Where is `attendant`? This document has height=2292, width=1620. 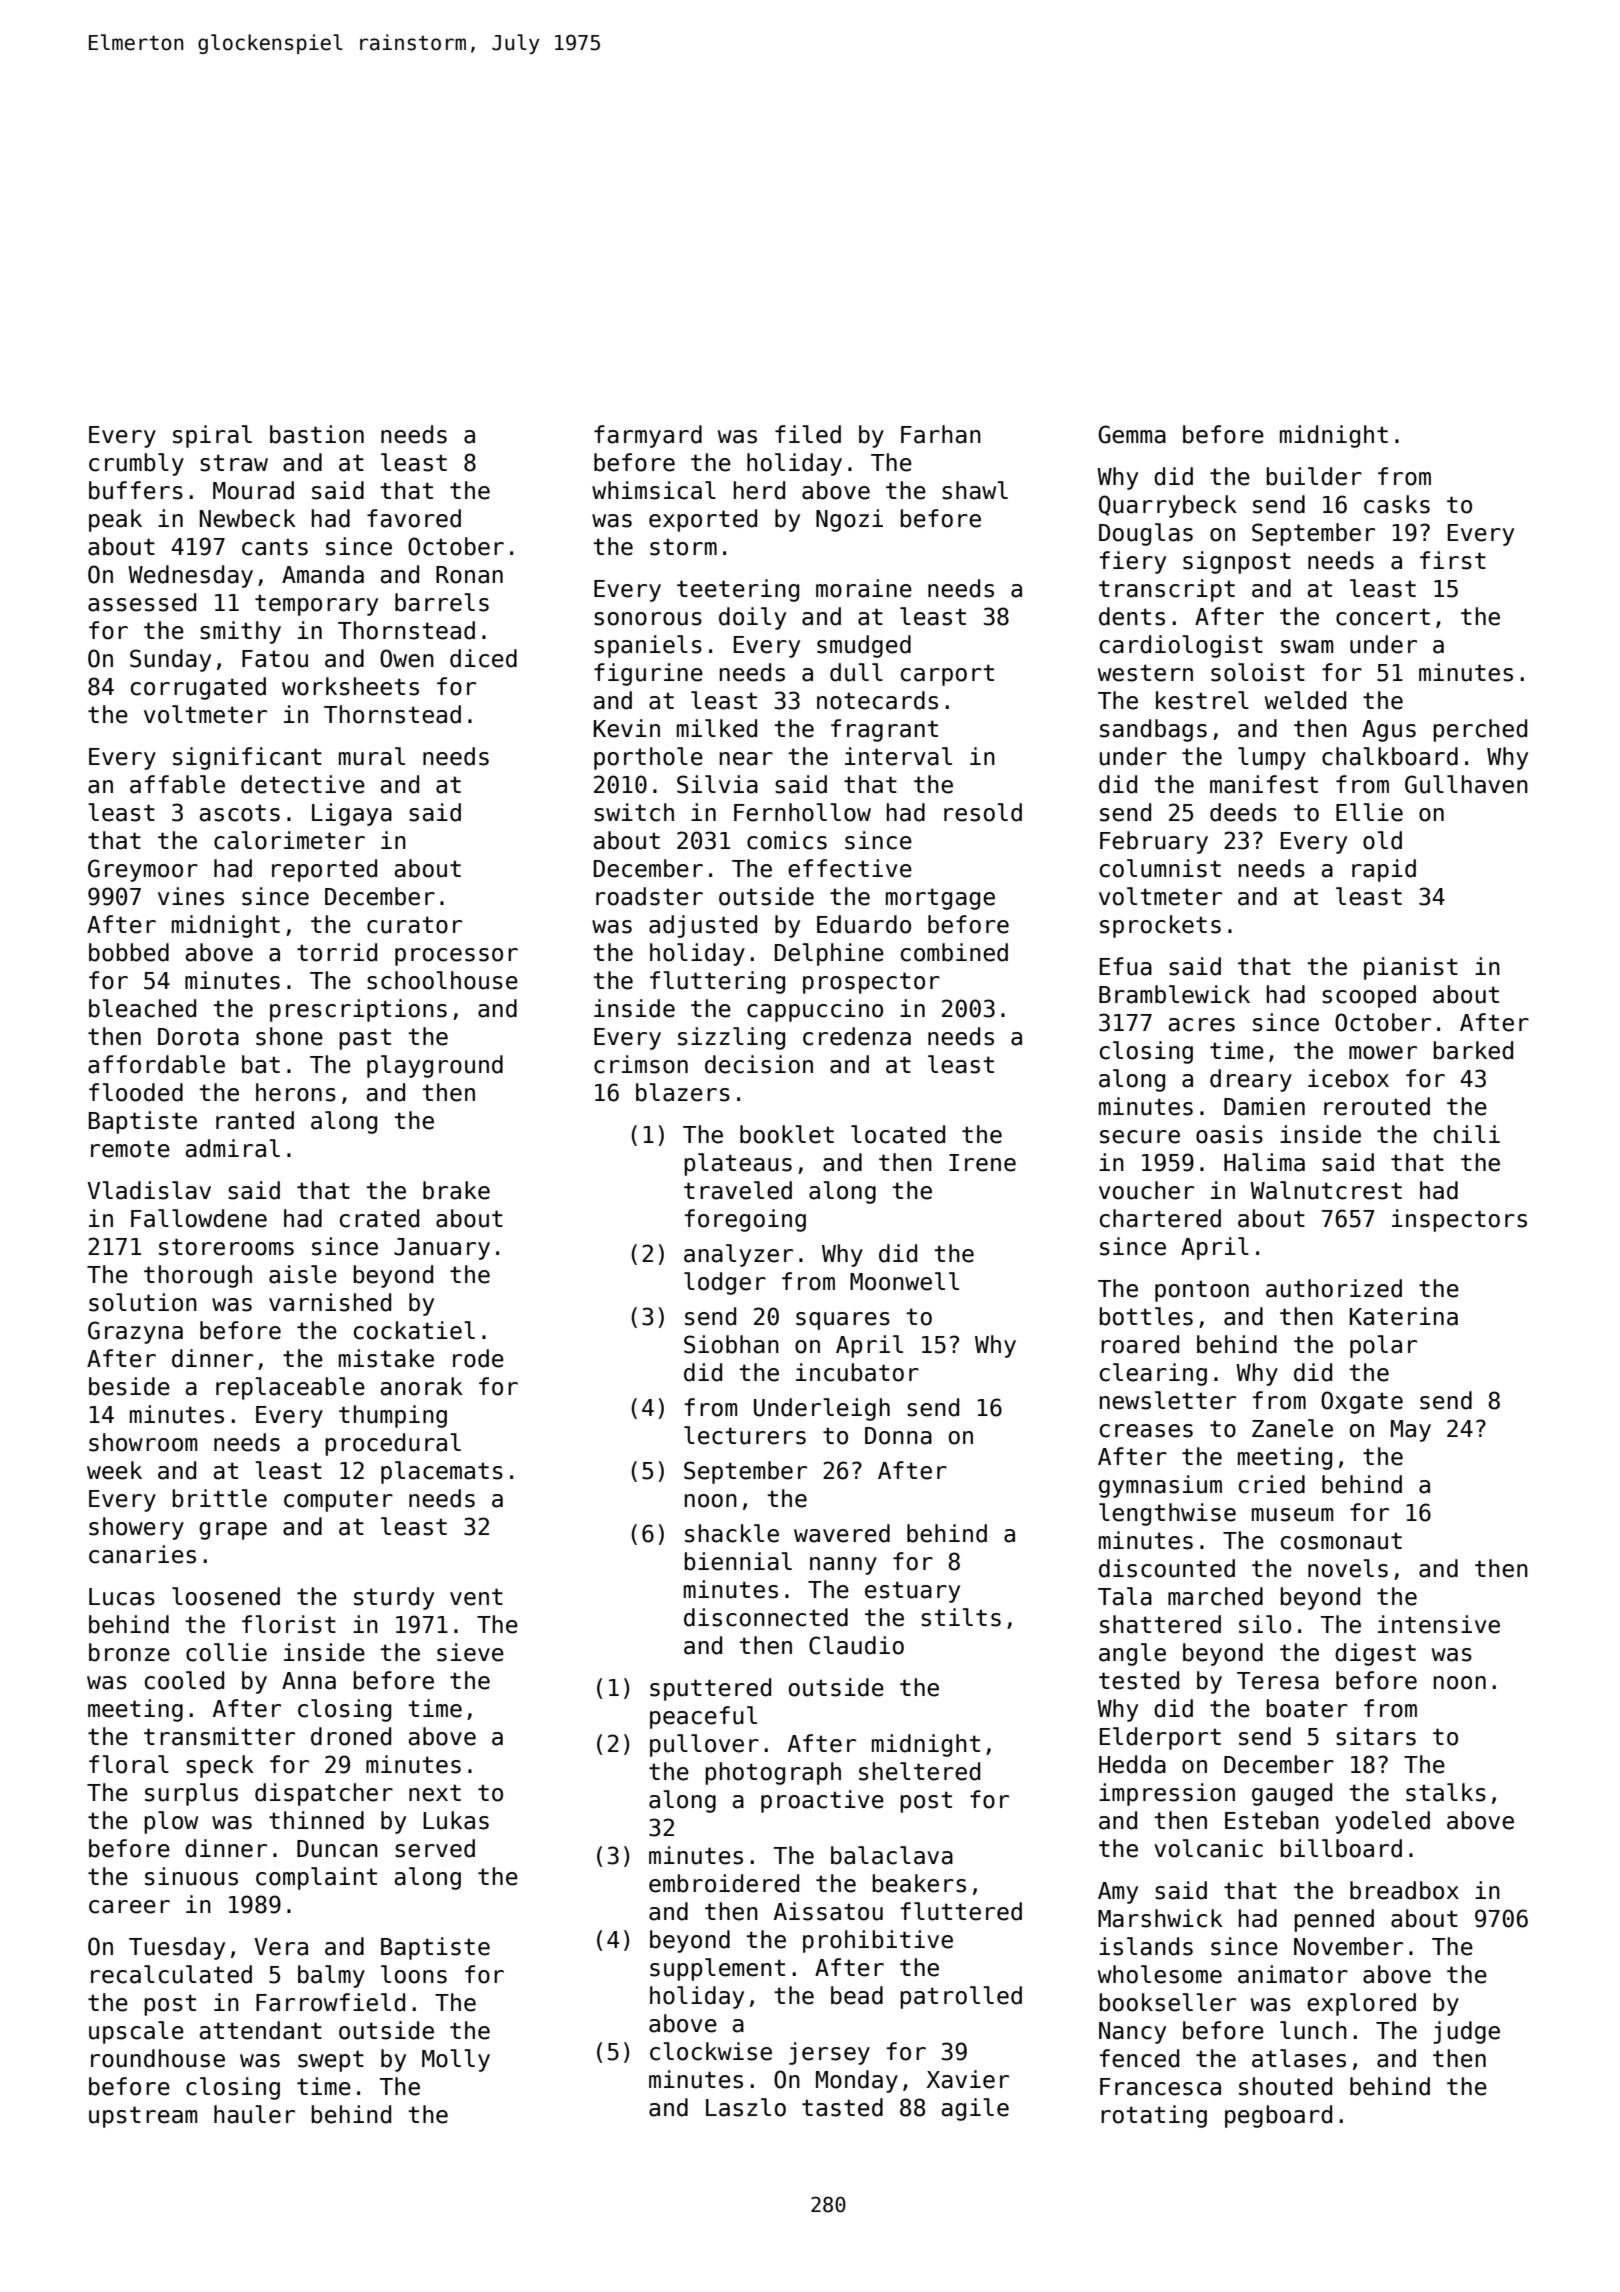 attendant is located at coordinates (261, 2030).
